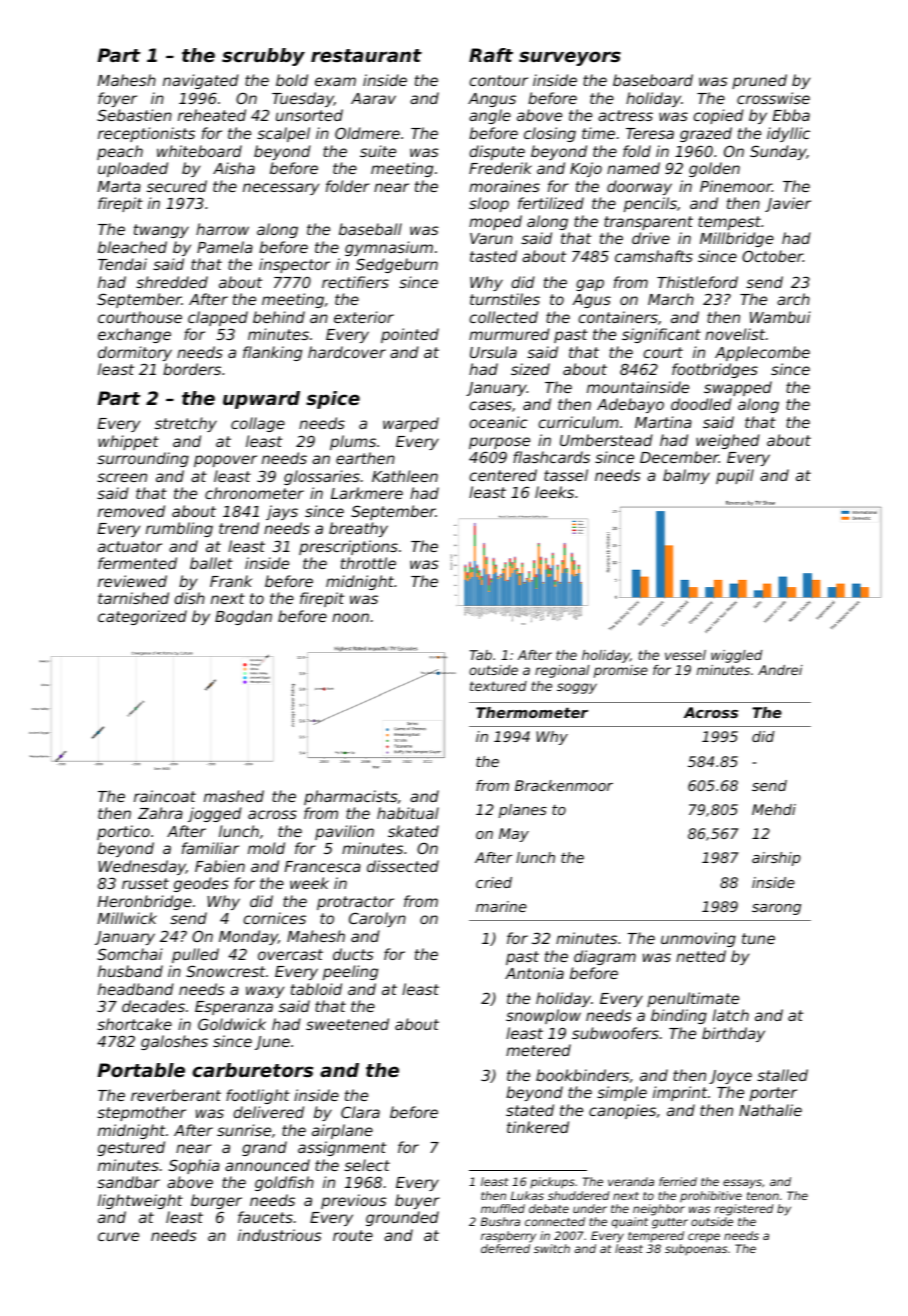 This document has height=1316, width=908. What do you see at coordinates (736, 656) in the document?
I see `wiggled` at bounding box center [736, 656].
